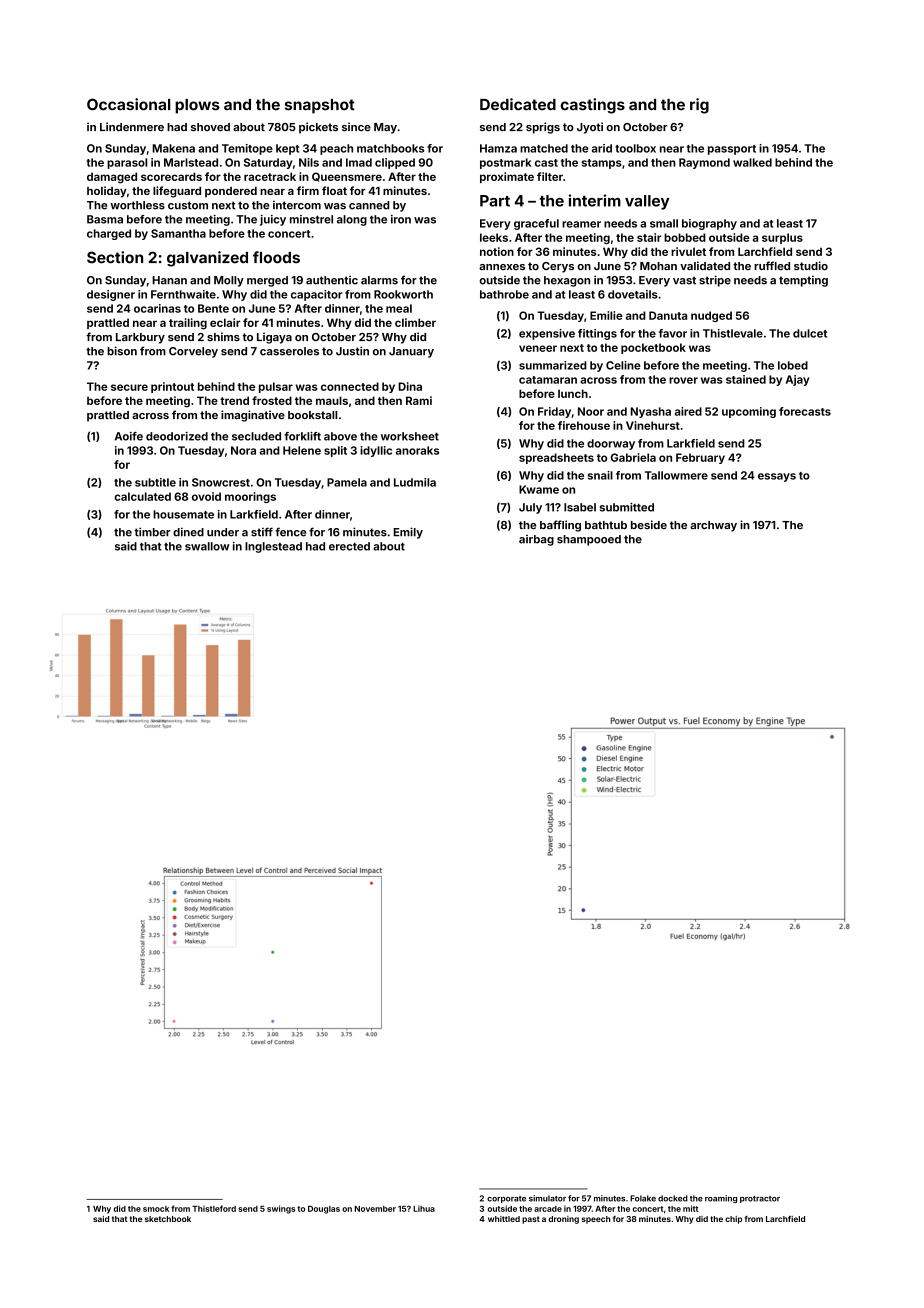 The height and width of the page is (1308, 924). What do you see at coordinates (547, 1198) in the page?
I see `simulator` at bounding box center [547, 1198].
